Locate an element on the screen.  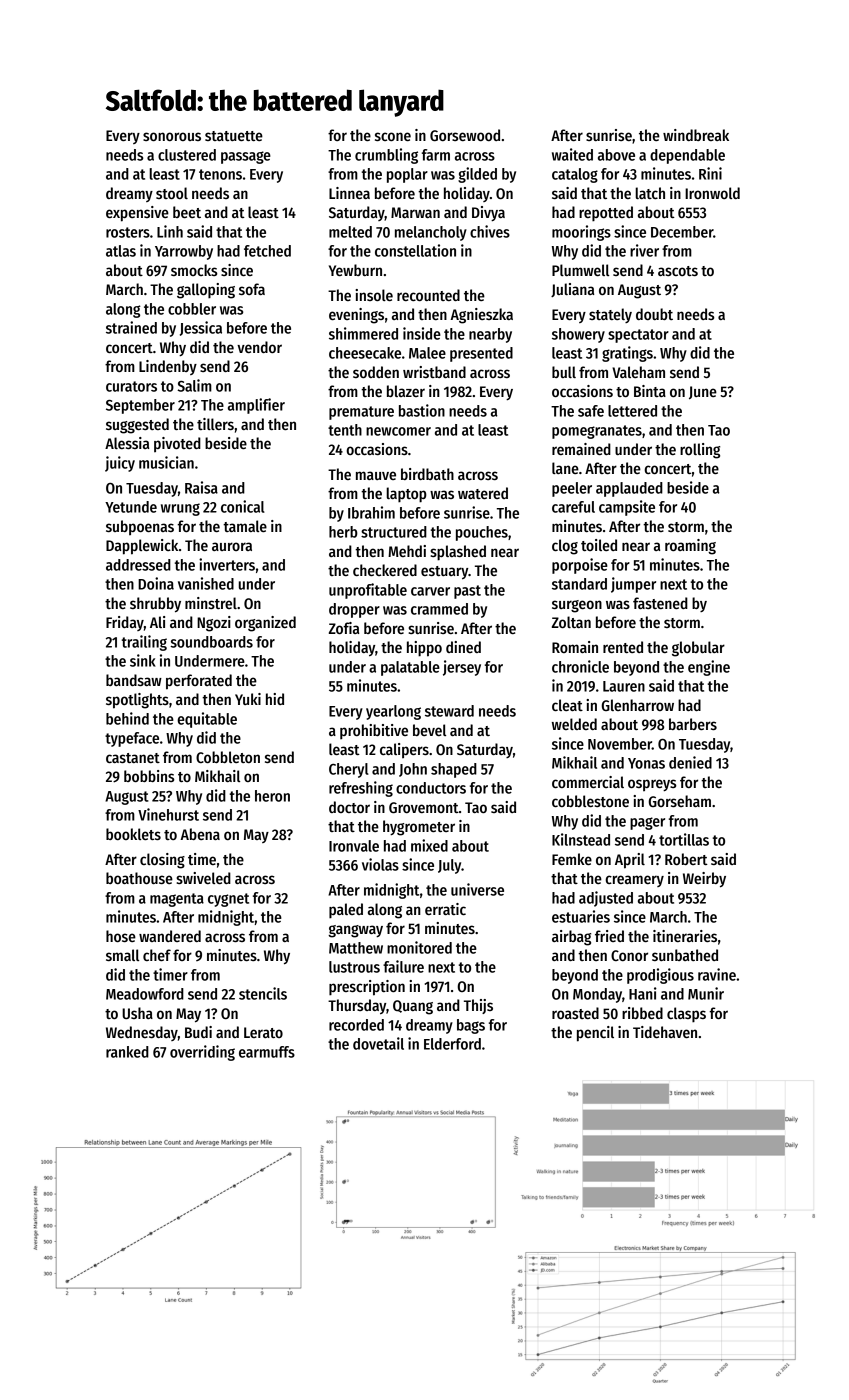
safe is located at coordinates (591, 411).
